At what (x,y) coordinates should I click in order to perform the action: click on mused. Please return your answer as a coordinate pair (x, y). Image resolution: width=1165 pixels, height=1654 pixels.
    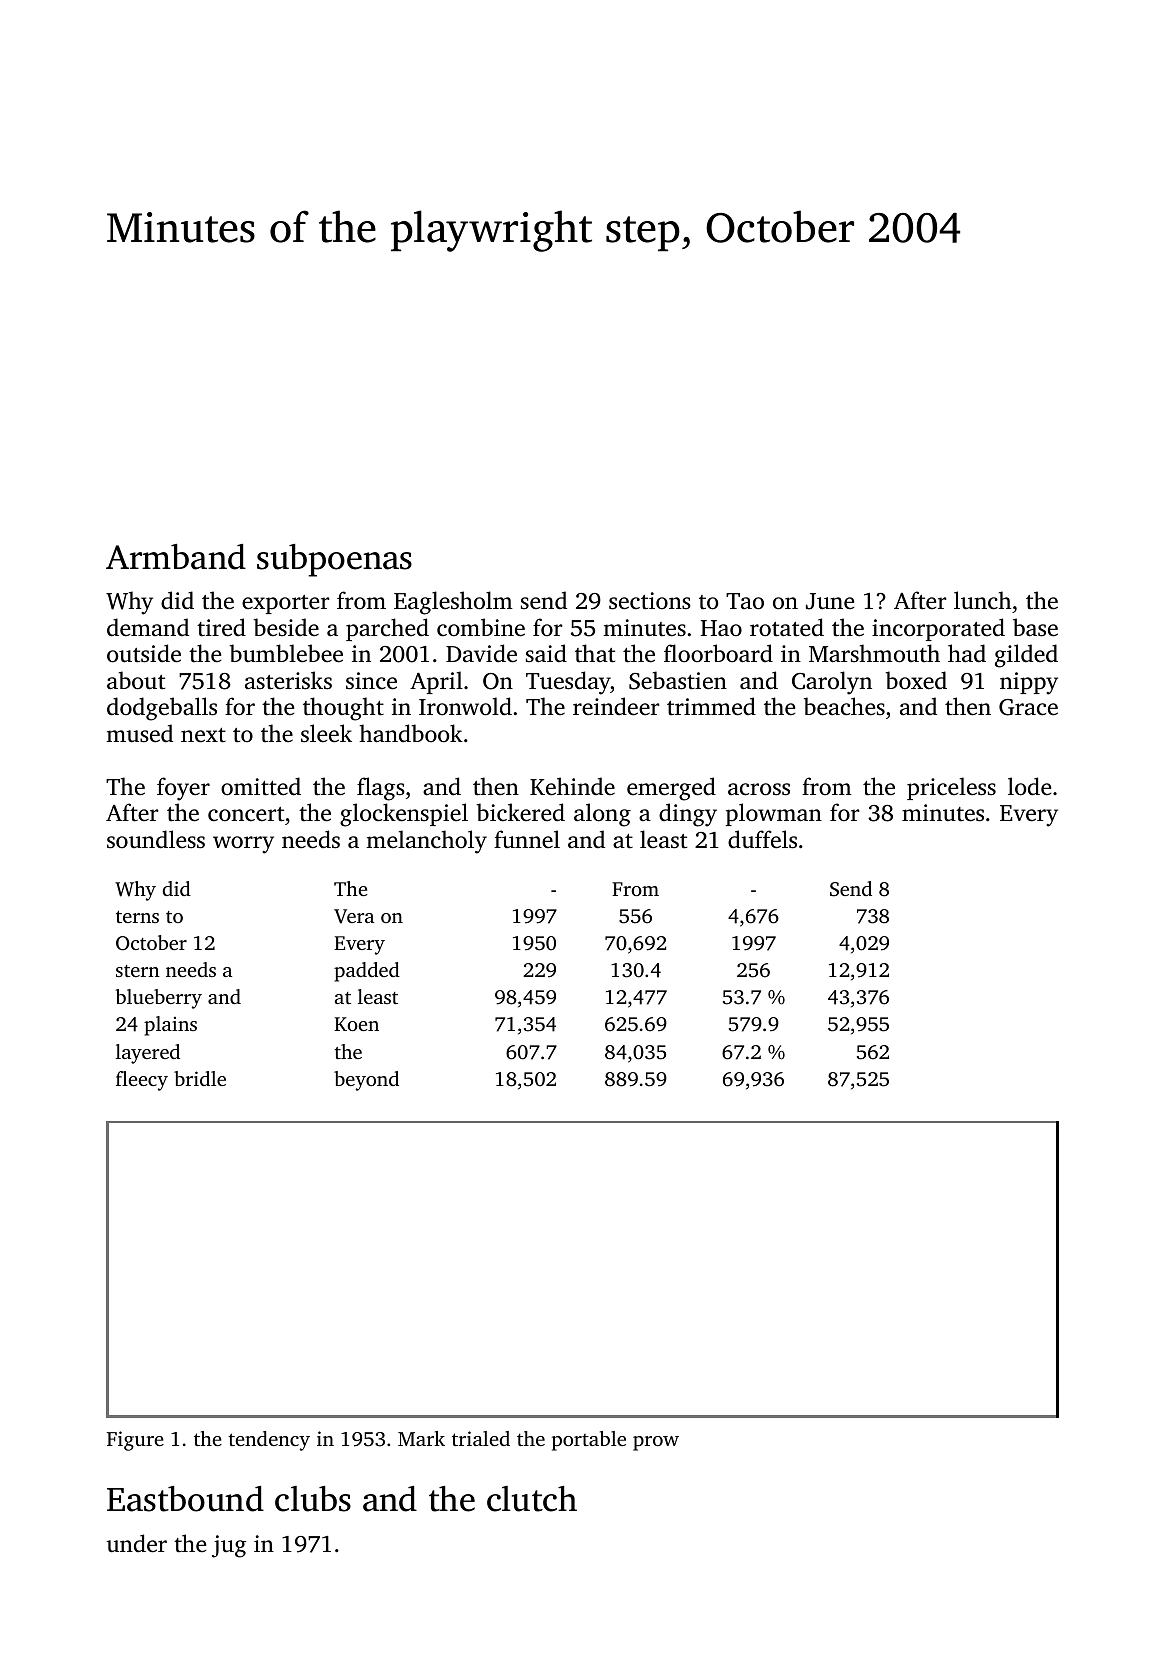
    Looking at the image, I should click on (139, 733).
